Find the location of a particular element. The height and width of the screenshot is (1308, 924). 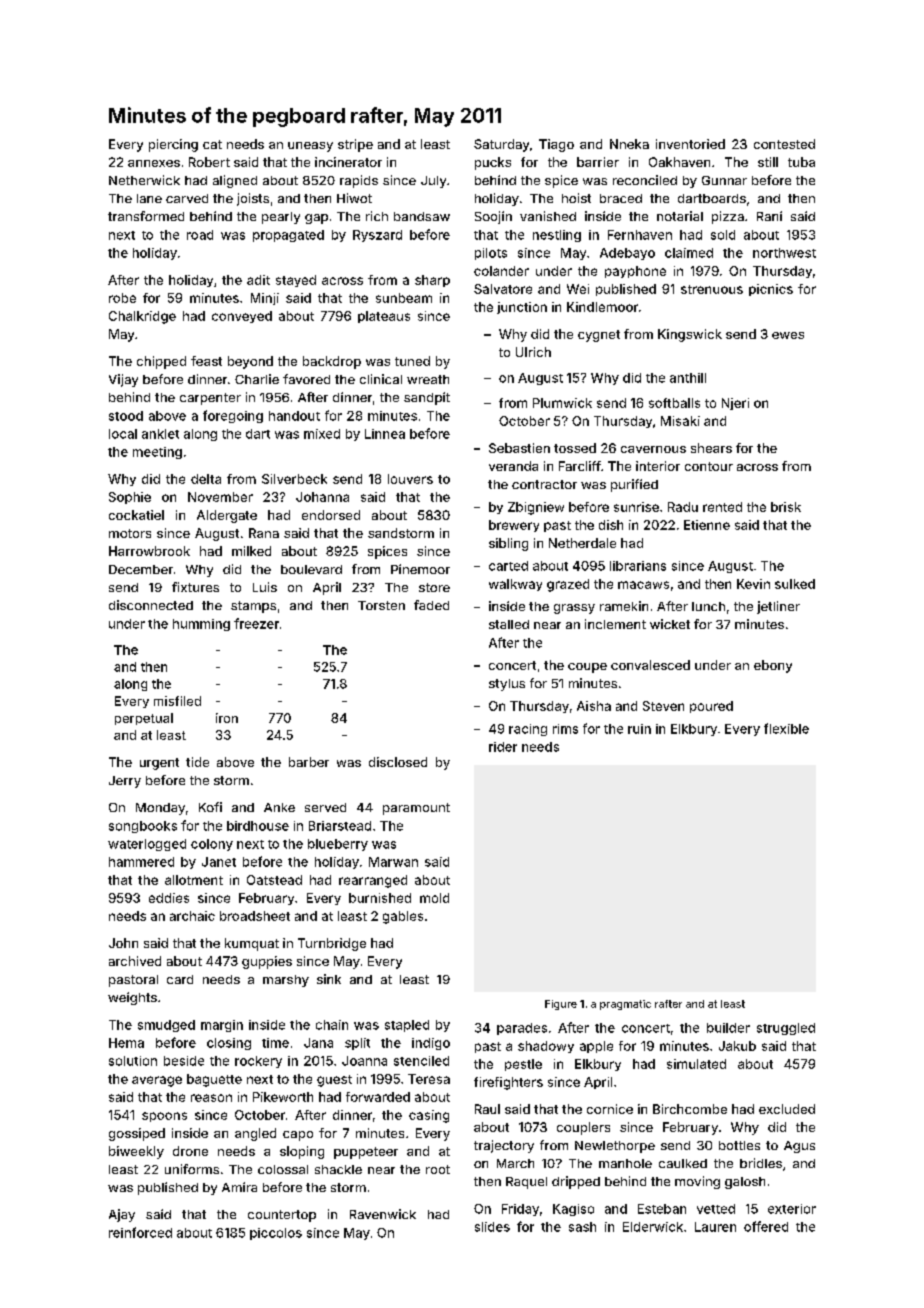

ewes is located at coordinates (788, 335).
